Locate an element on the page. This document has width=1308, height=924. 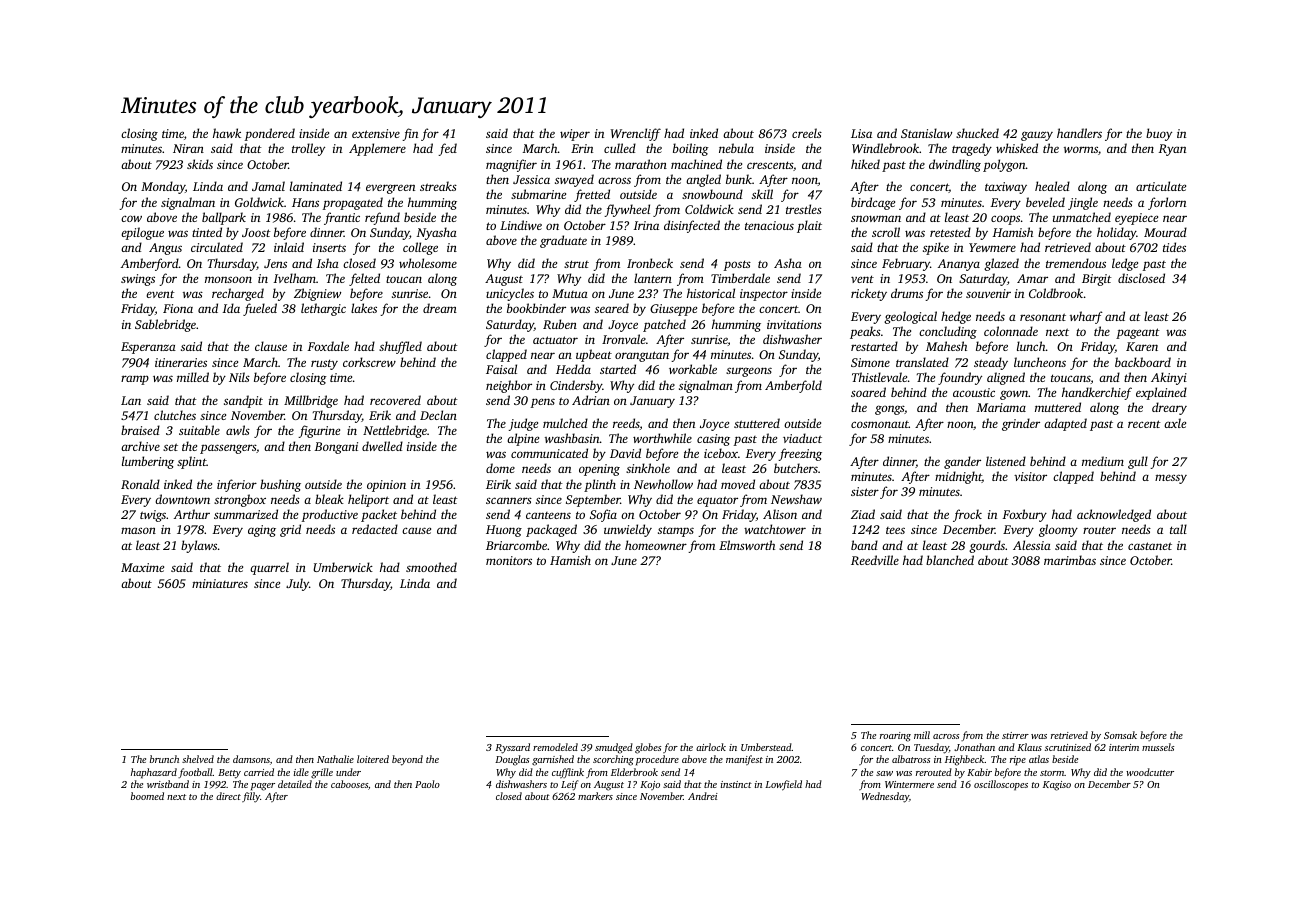
Wrencliff is located at coordinates (636, 134).
